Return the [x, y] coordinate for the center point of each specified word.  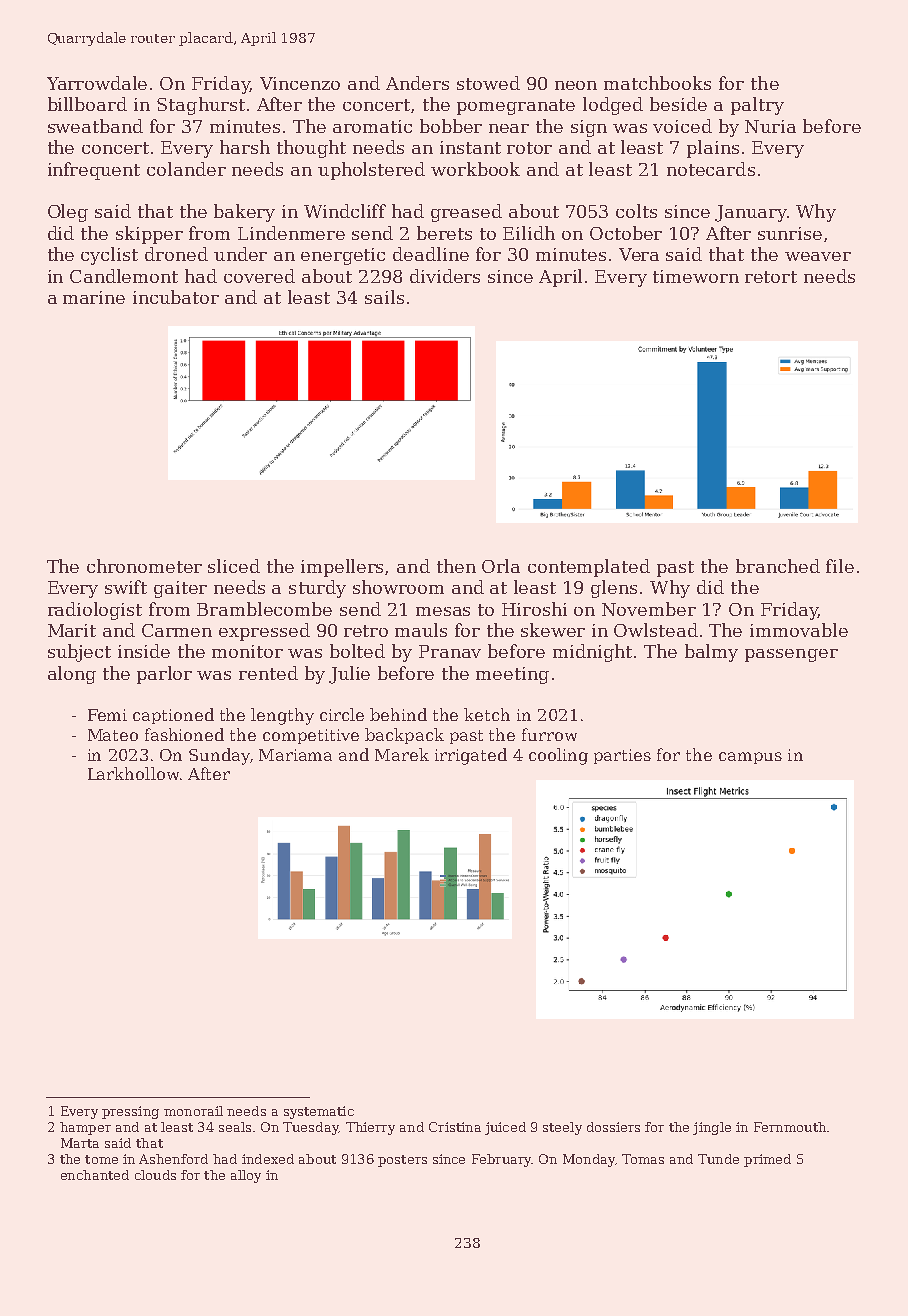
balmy [711, 653]
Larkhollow [133, 773]
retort [771, 277]
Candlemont [124, 276]
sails [384, 297]
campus [750, 758]
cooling [558, 756]
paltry [757, 106]
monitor [247, 651]
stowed [488, 83]
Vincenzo [300, 83]
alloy [246, 1176]
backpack [404, 736]
